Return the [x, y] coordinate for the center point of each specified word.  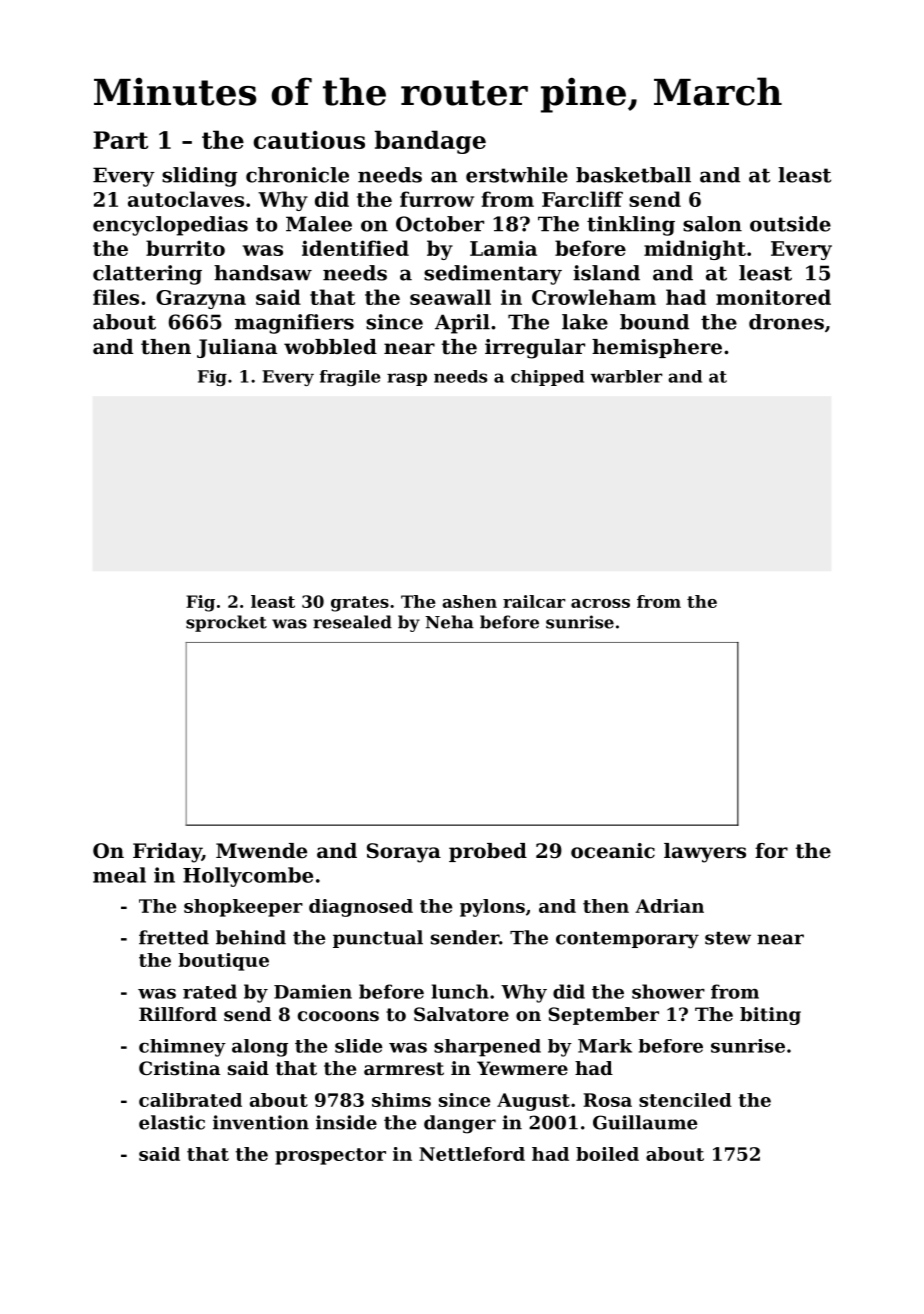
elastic [172, 1122]
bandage [430, 142]
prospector [330, 1156]
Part [120, 140]
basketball [633, 175]
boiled [607, 1154]
